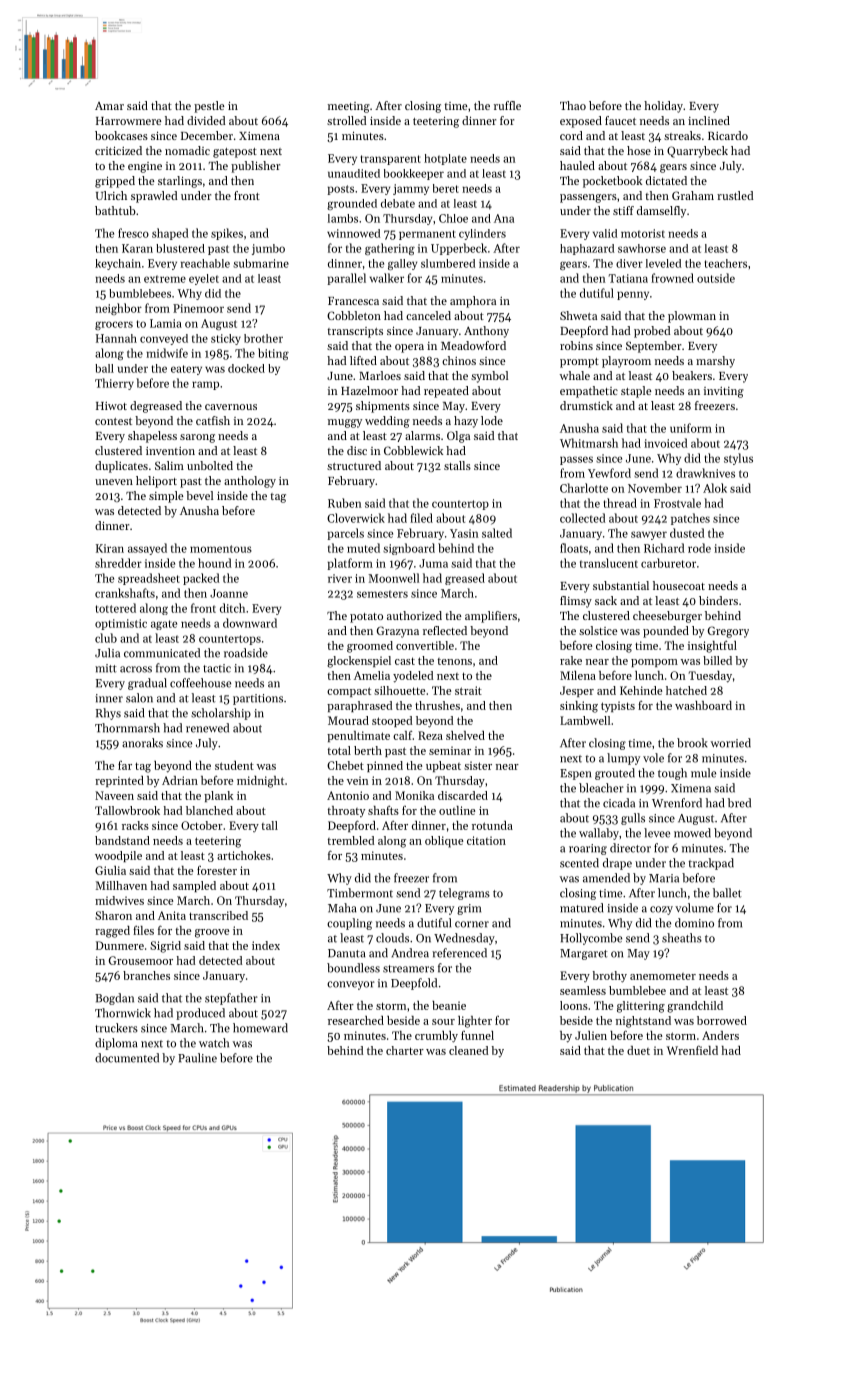 The image size is (849, 1400). I want to click on Pauline, so click(197, 1058).
